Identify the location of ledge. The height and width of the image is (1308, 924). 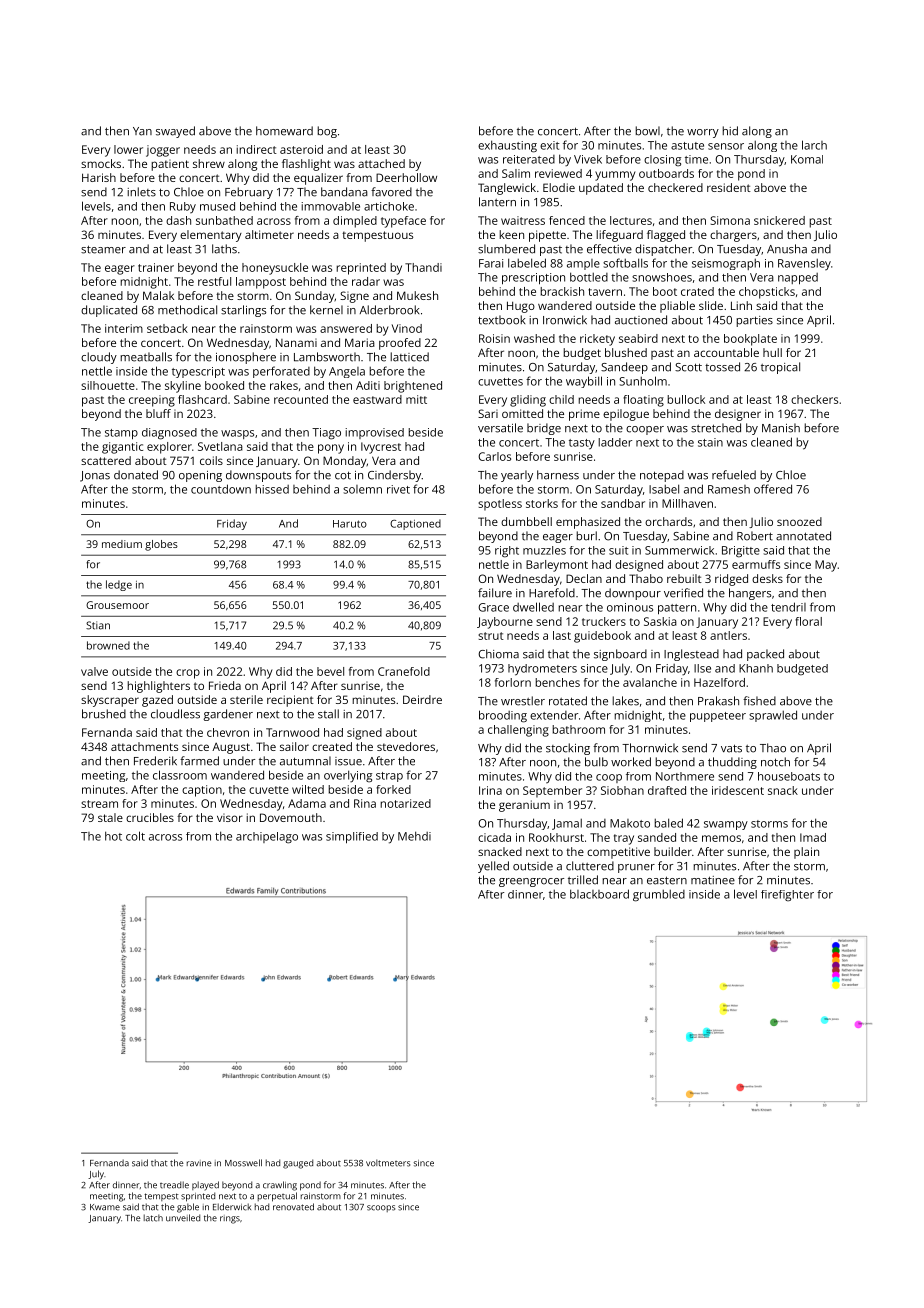
(119, 585).
